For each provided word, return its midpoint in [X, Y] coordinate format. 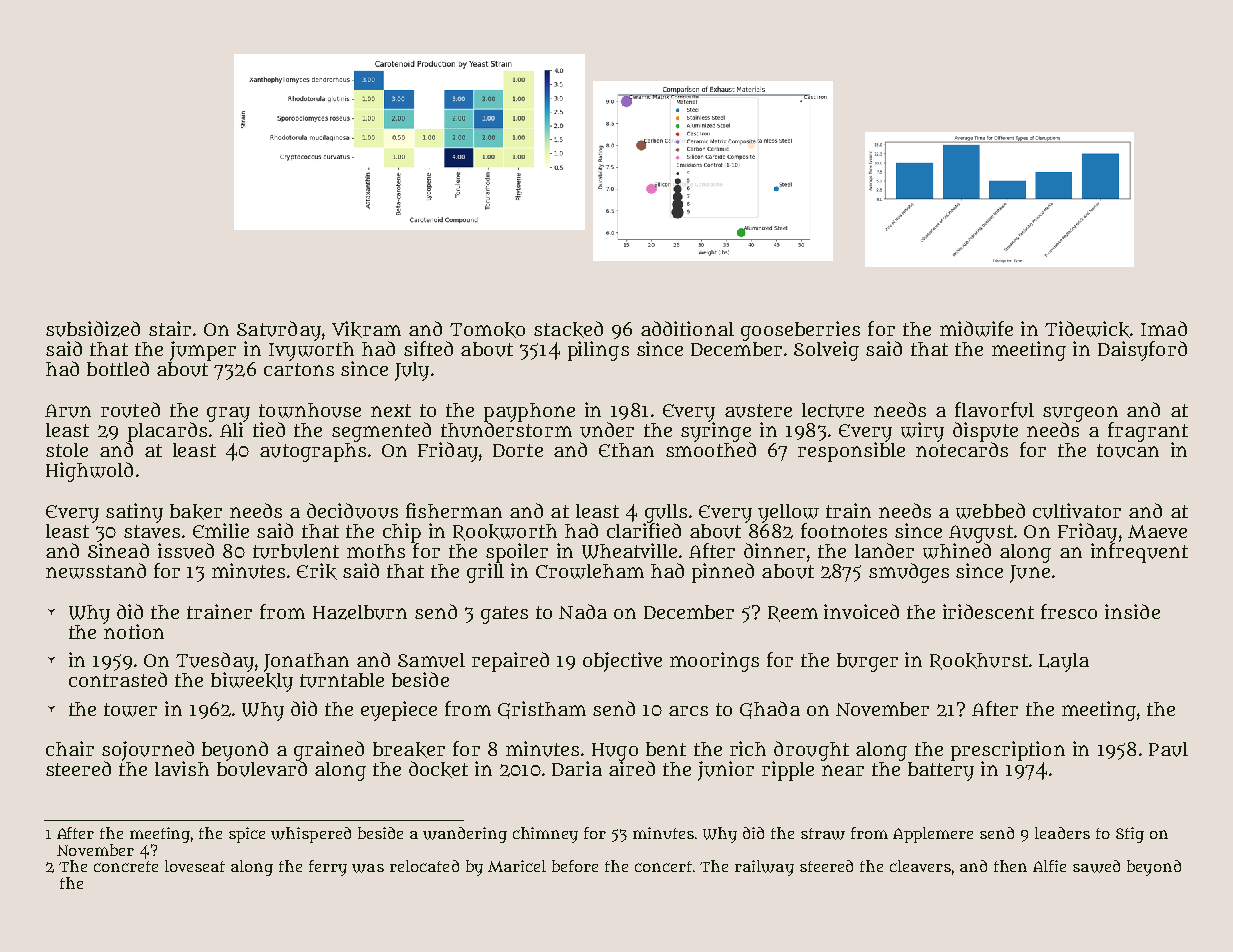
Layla [1064, 662]
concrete [126, 866]
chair [70, 748]
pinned [723, 573]
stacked [568, 329]
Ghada [770, 710]
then [1010, 866]
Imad [1164, 328]
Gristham [542, 710]
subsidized [93, 329]
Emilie [221, 530]
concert [663, 866]
